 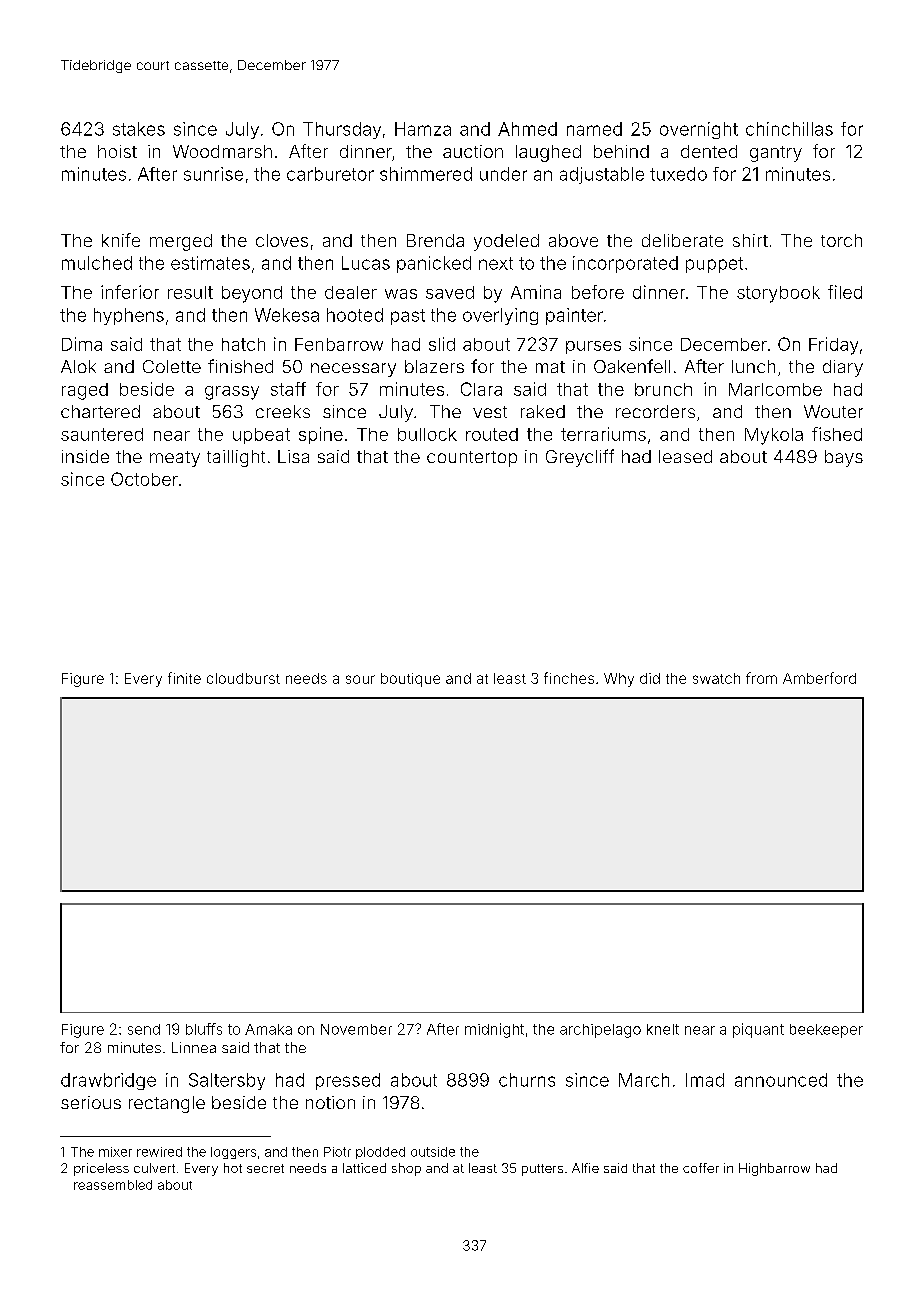 What do you see at coordinates (410, 680) in the screenshot?
I see `boutique` at bounding box center [410, 680].
